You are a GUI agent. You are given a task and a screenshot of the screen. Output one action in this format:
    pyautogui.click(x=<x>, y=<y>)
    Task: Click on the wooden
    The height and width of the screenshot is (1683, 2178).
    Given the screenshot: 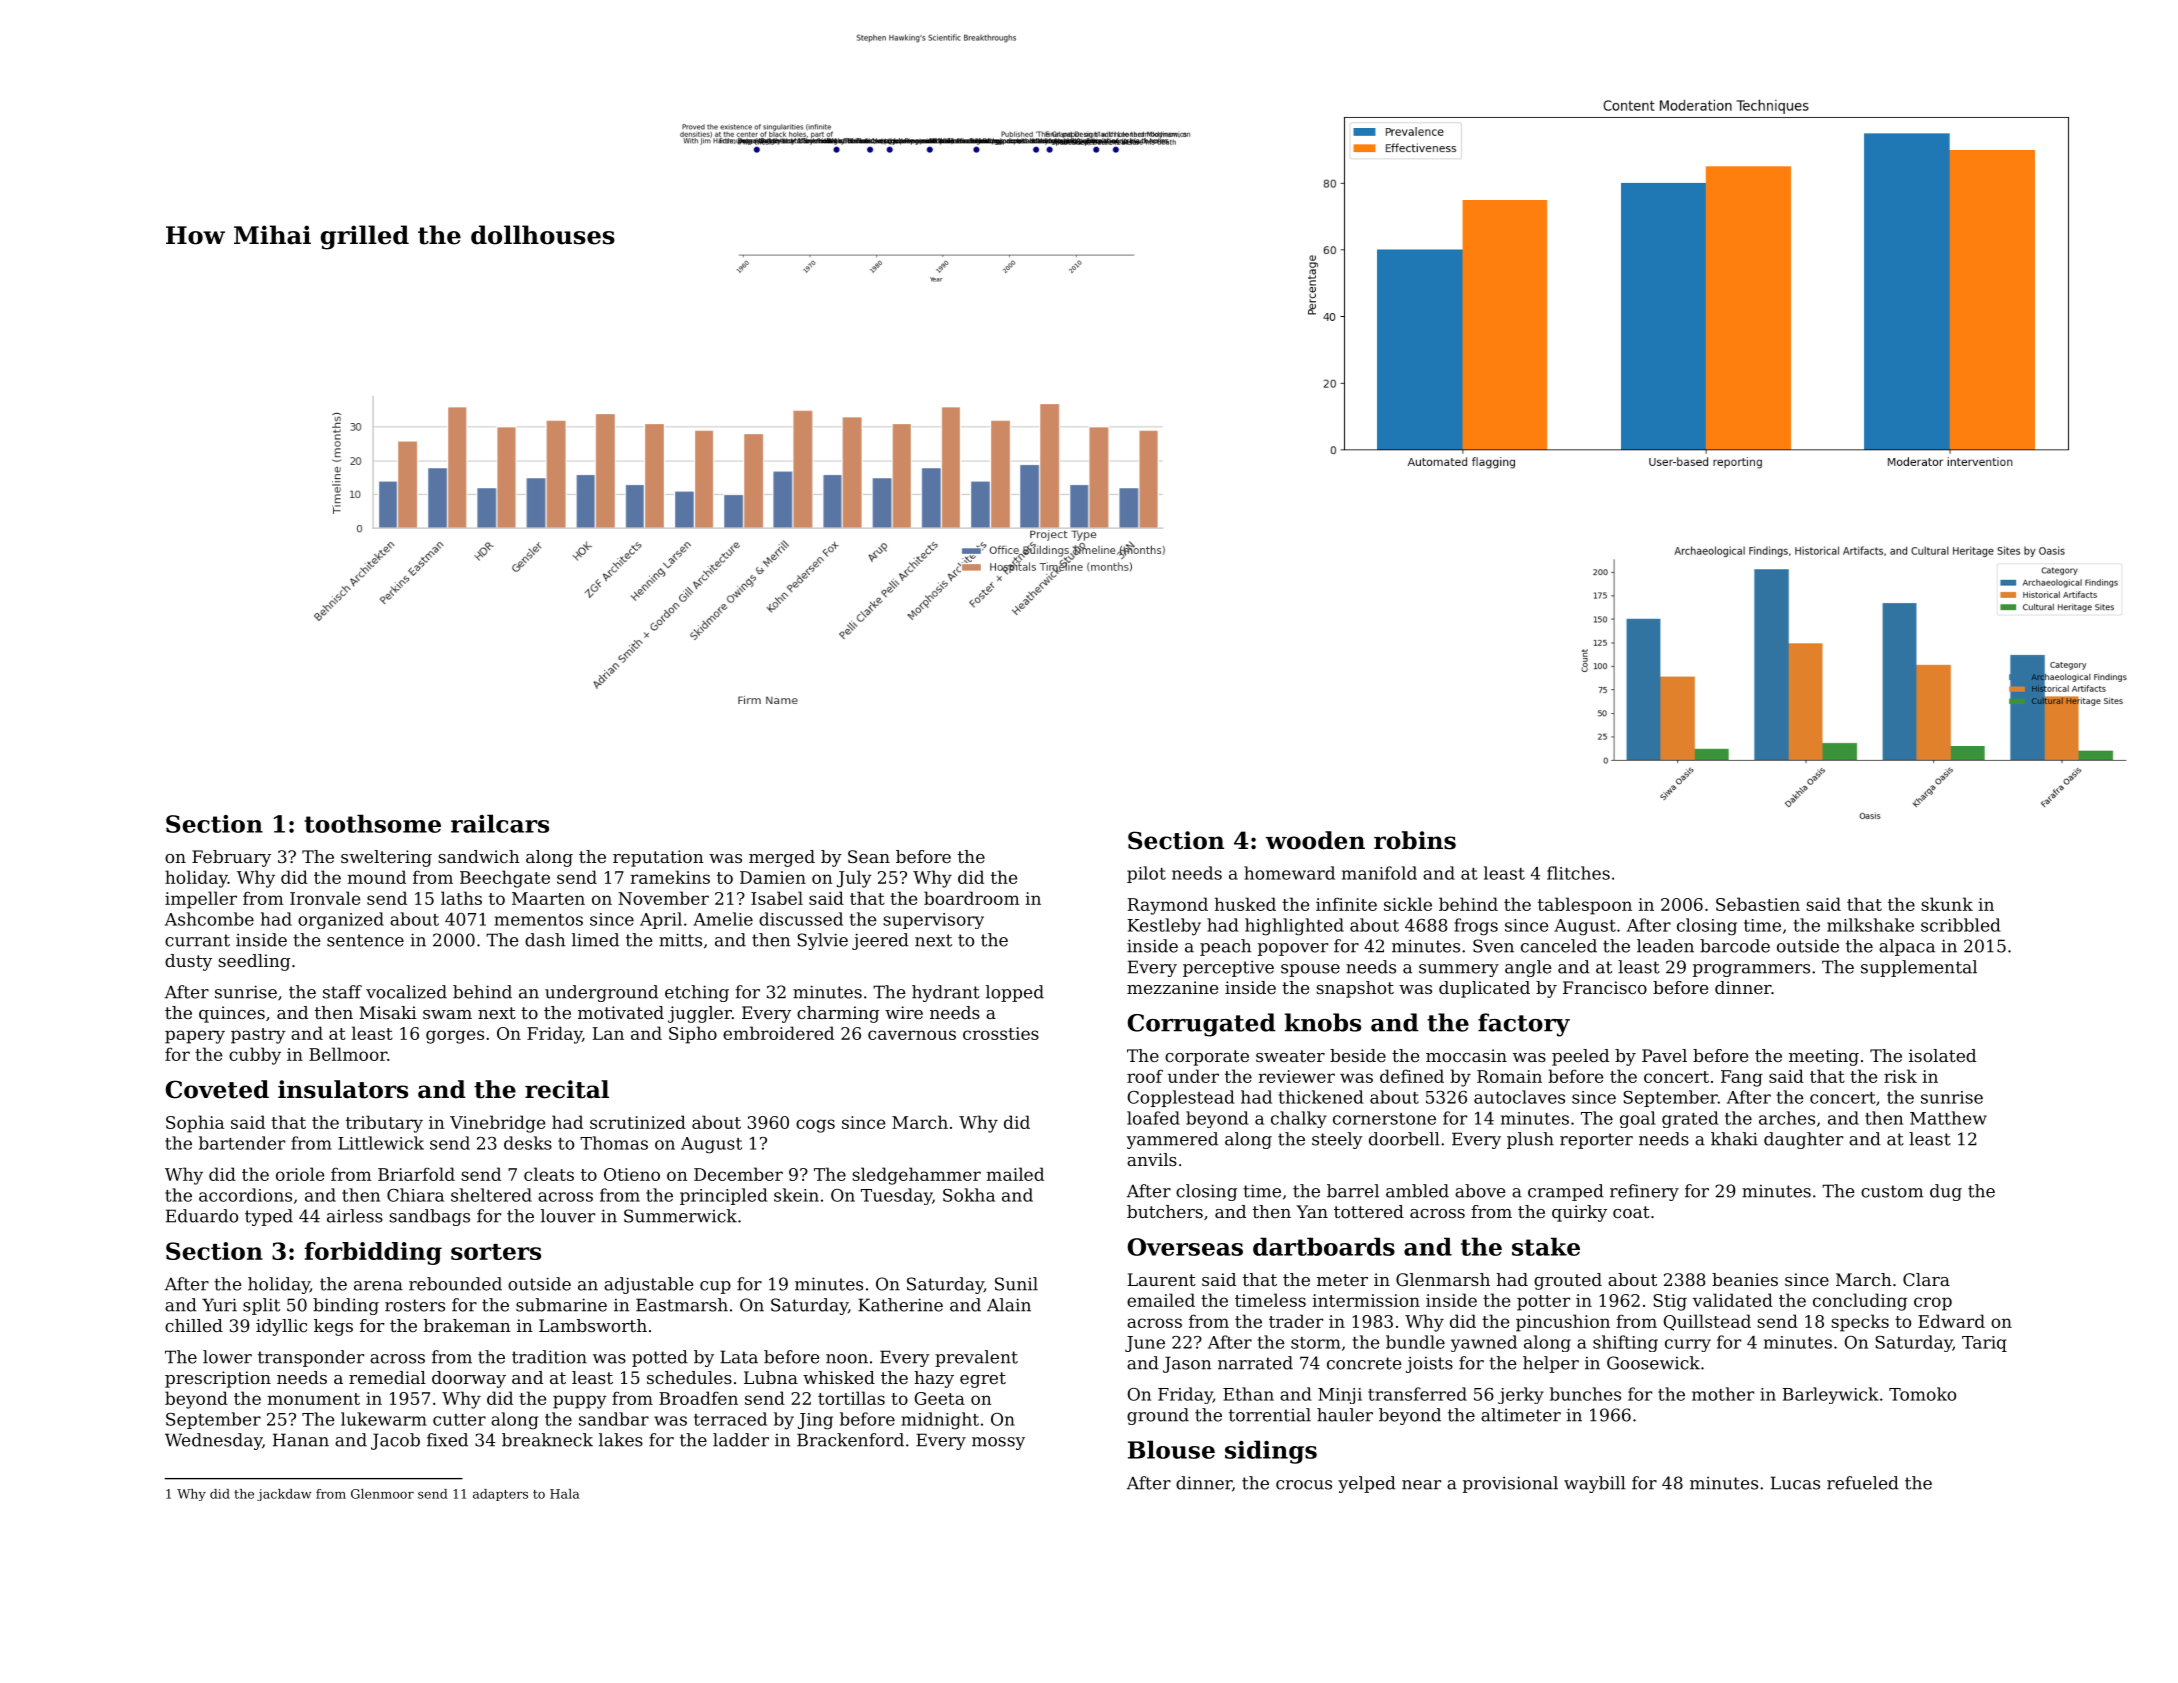 What is the action you would take?
    pyautogui.click(x=1315, y=840)
